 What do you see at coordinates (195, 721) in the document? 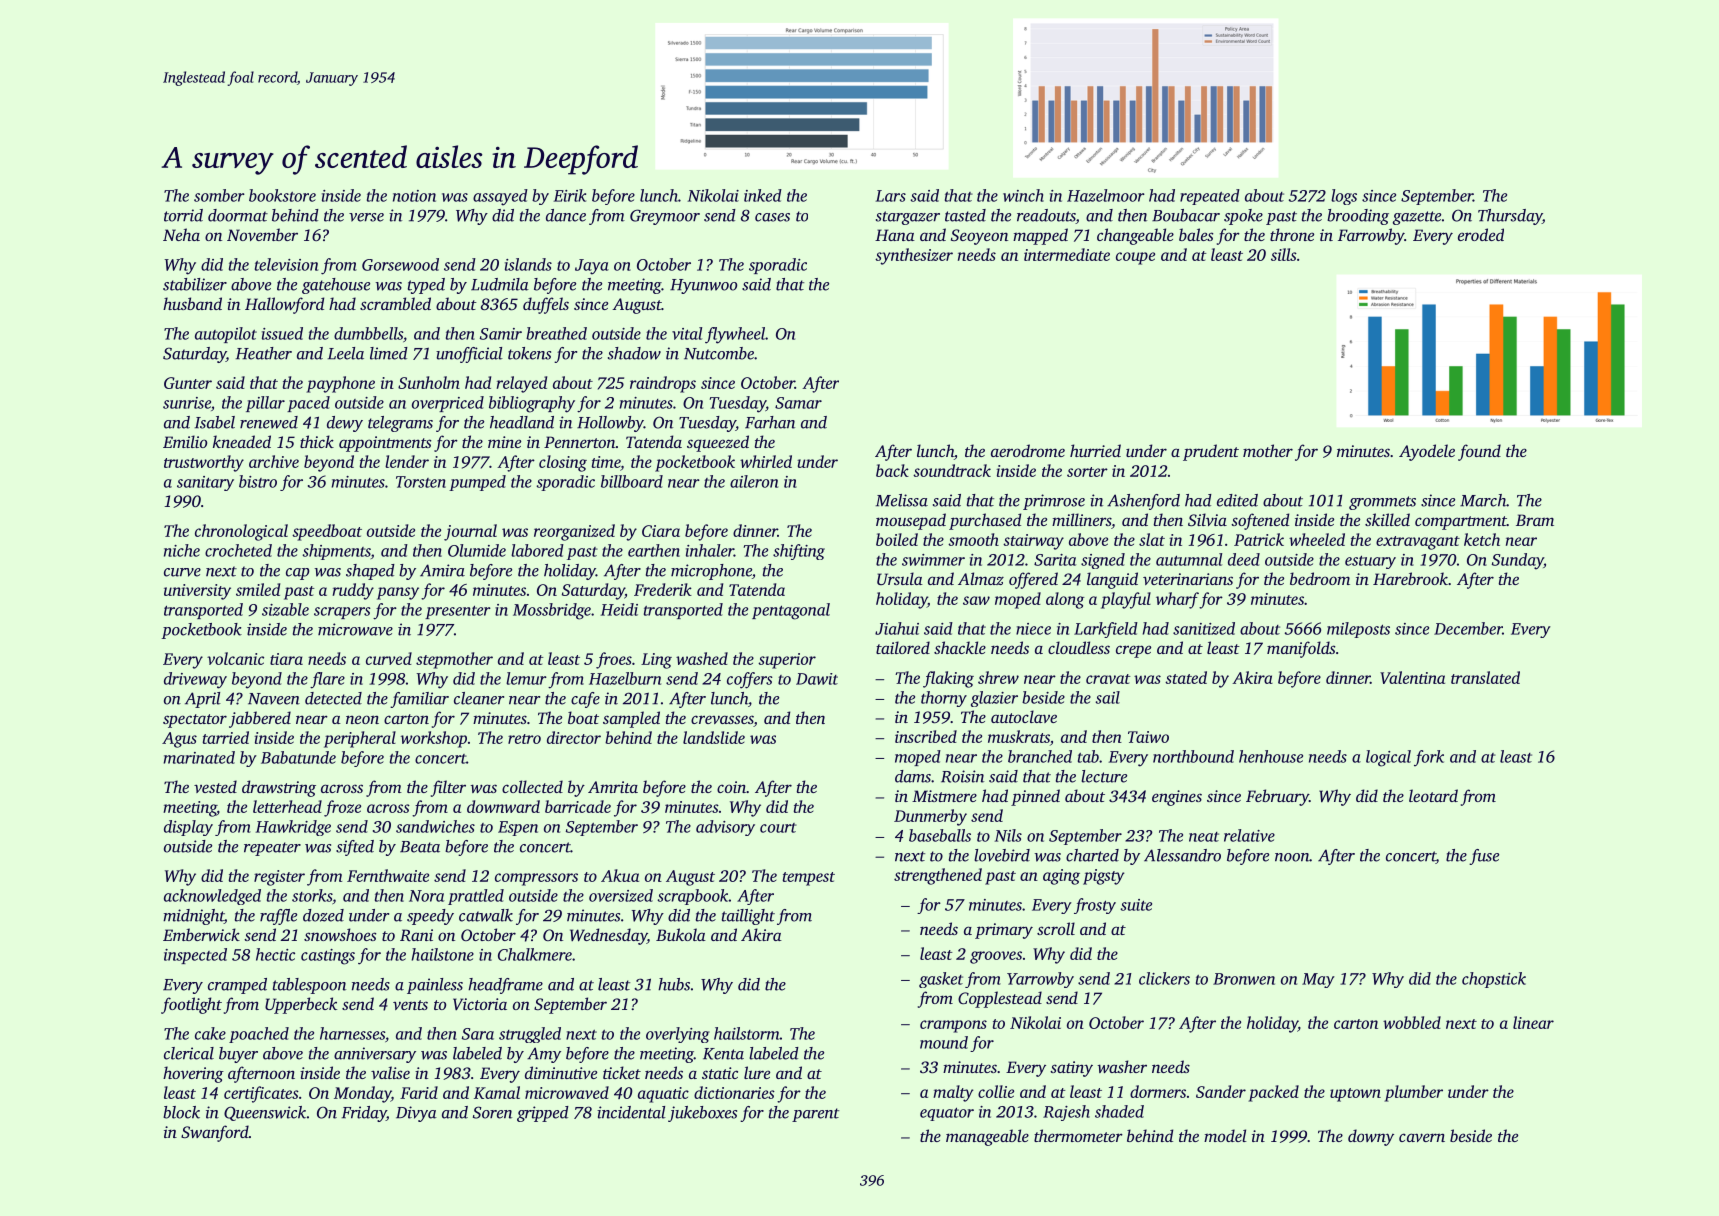
I see `spectator` at bounding box center [195, 721].
